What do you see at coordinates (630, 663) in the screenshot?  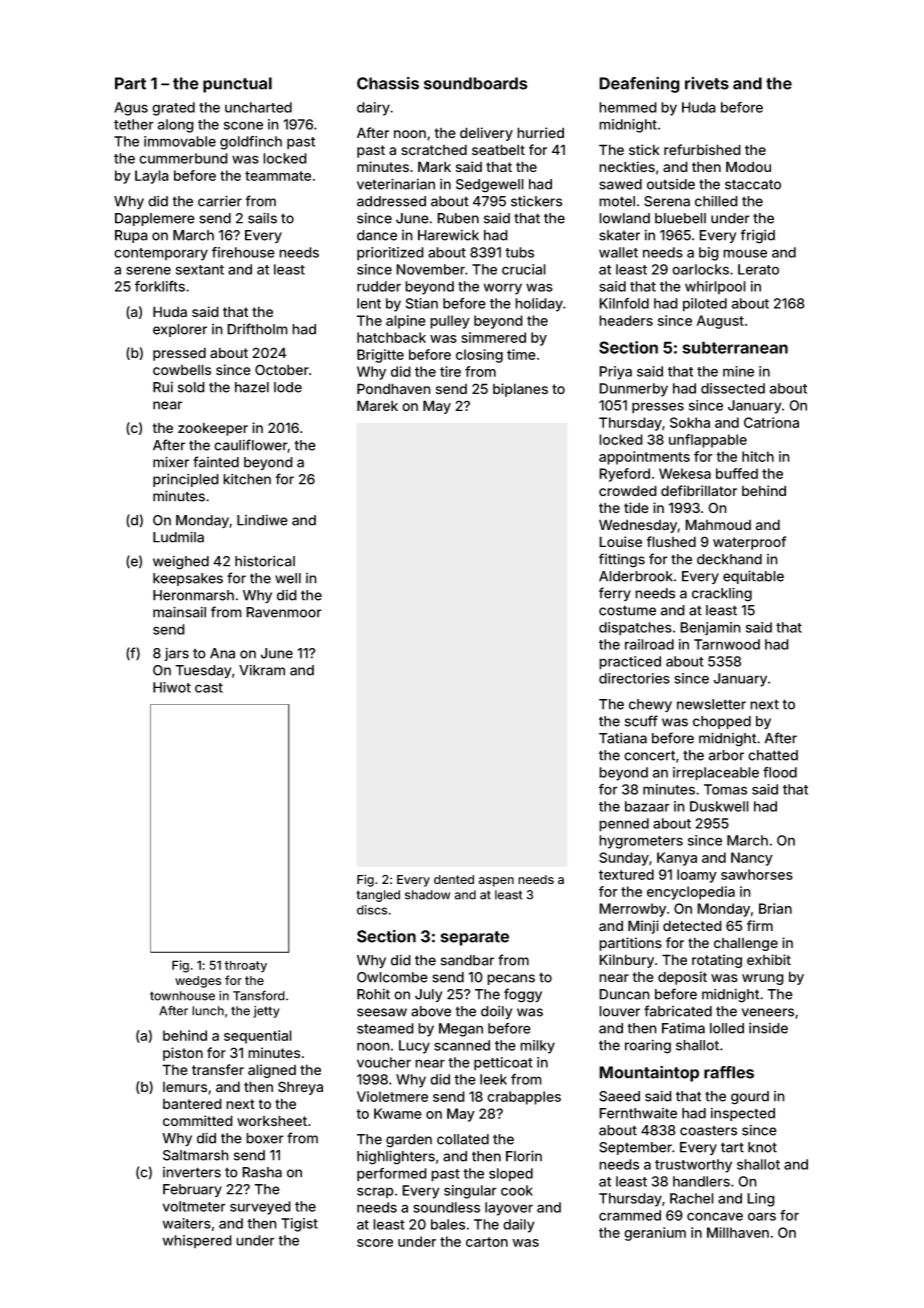 I see `practiced` at bounding box center [630, 663].
